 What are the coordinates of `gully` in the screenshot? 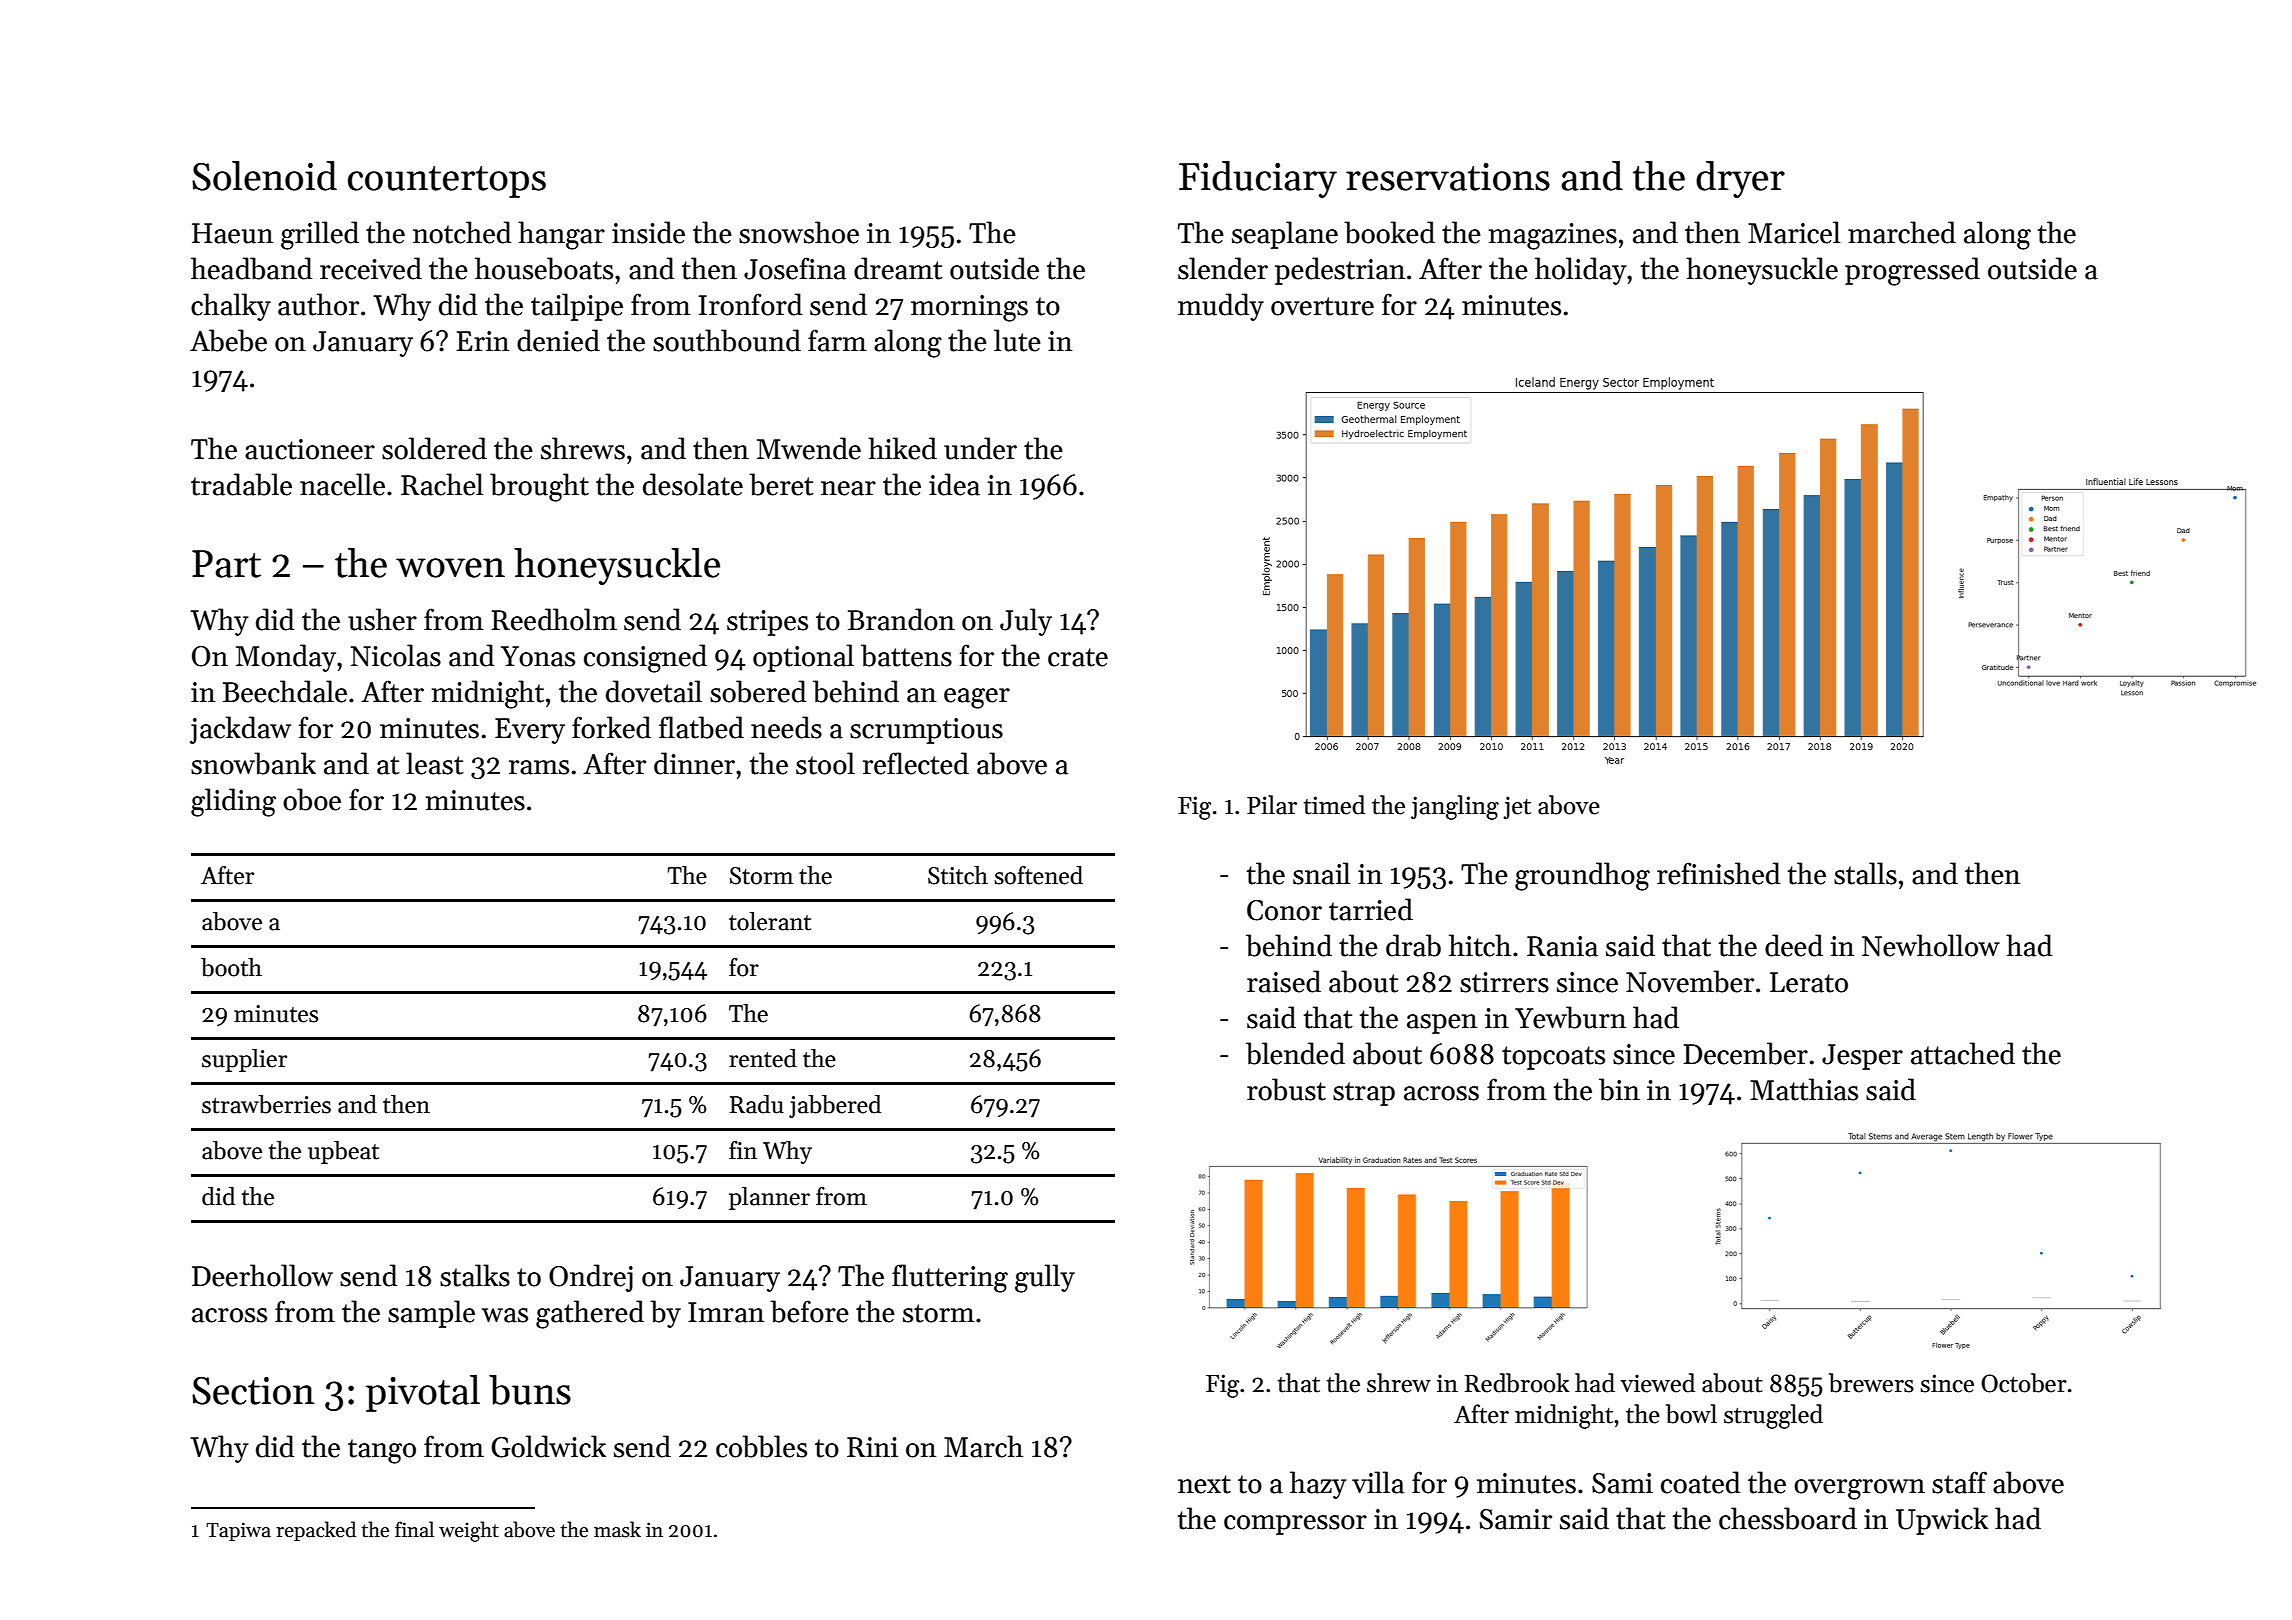 It's located at (1045, 1278).
